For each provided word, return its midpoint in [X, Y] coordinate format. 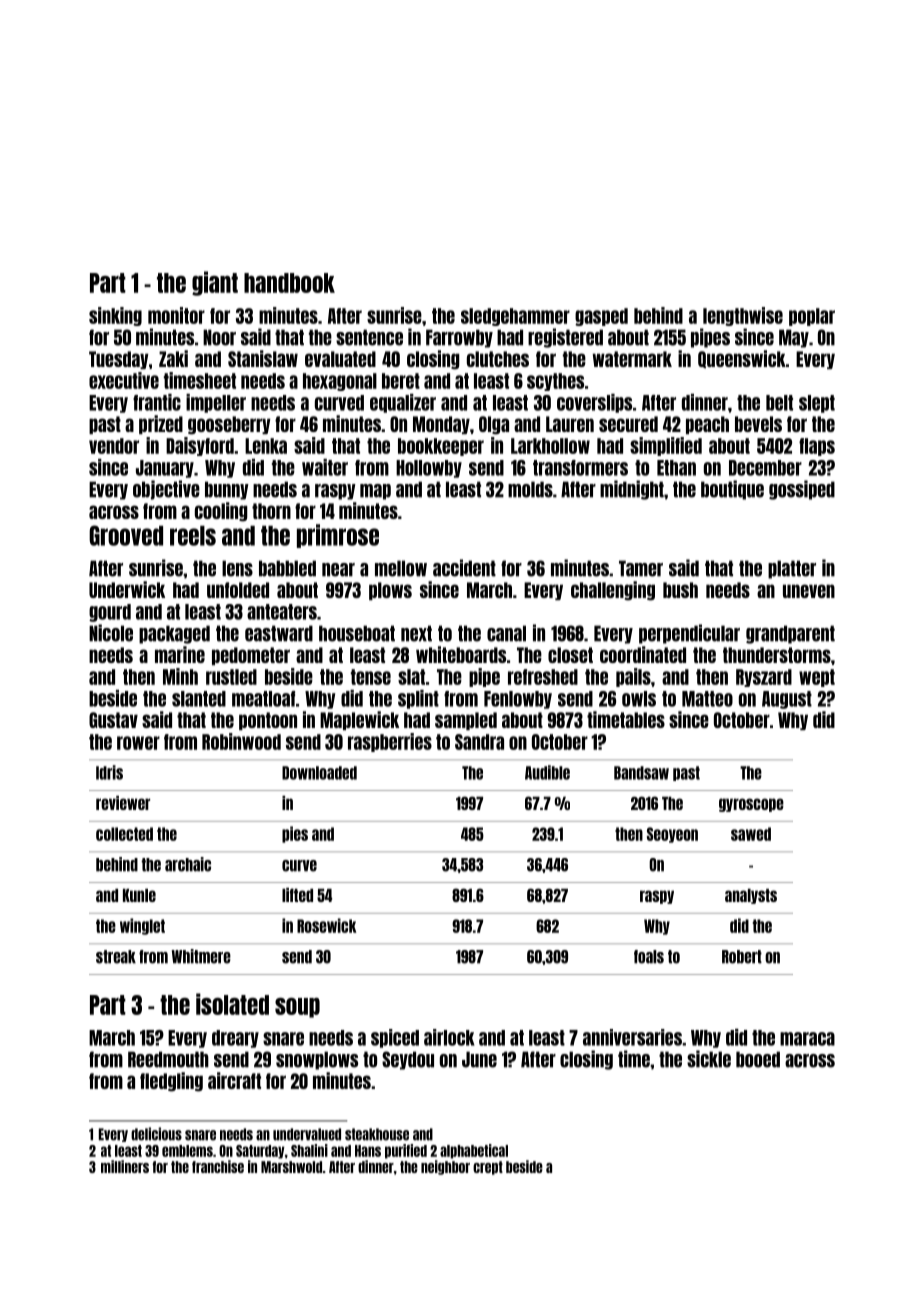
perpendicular [689, 634]
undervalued [307, 1134]
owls [639, 699]
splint [418, 699]
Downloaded [319, 773]
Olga [494, 425]
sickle [709, 1059]
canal [506, 633]
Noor [219, 337]
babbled [287, 568]
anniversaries [632, 1037]
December [765, 468]
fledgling [171, 1082]
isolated [232, 1004]
